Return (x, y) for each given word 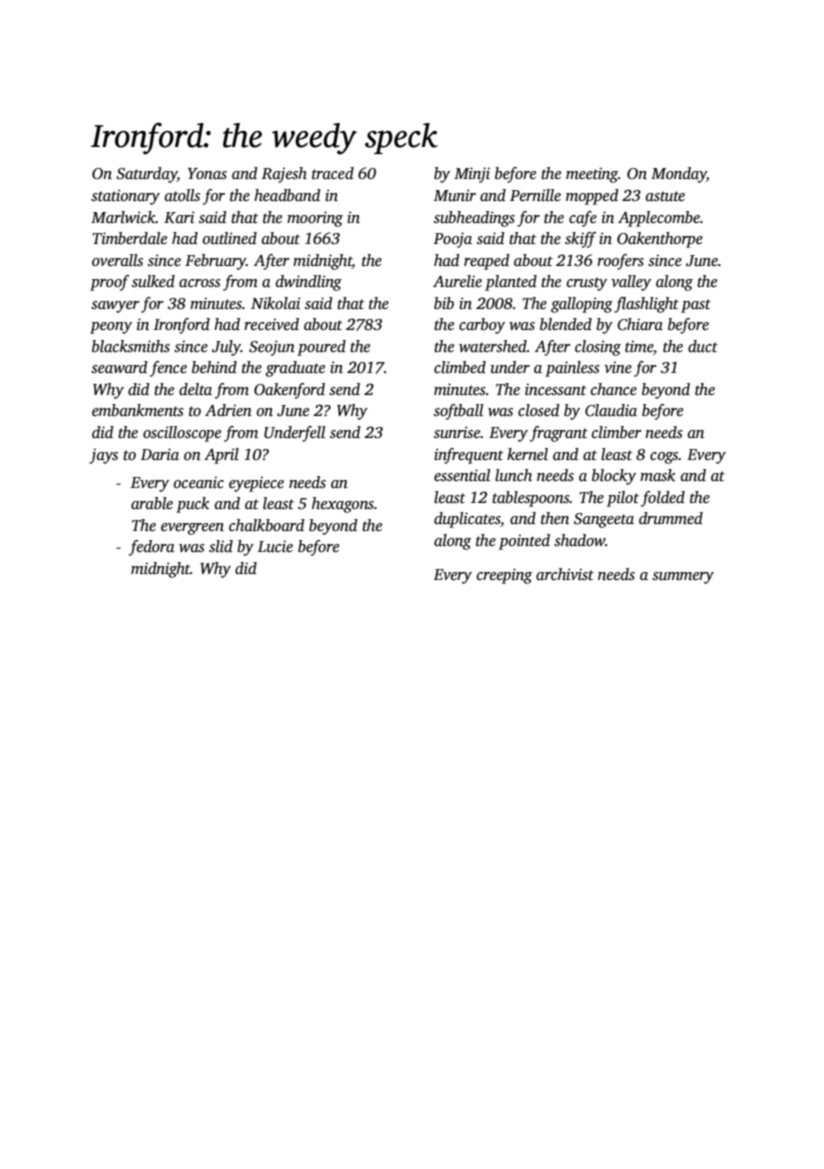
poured (321, 348)
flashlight (646, 305)
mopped (592, 197)
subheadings (474, 219)
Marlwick (123, 217)
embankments (137, 410)
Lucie (275, 546)
